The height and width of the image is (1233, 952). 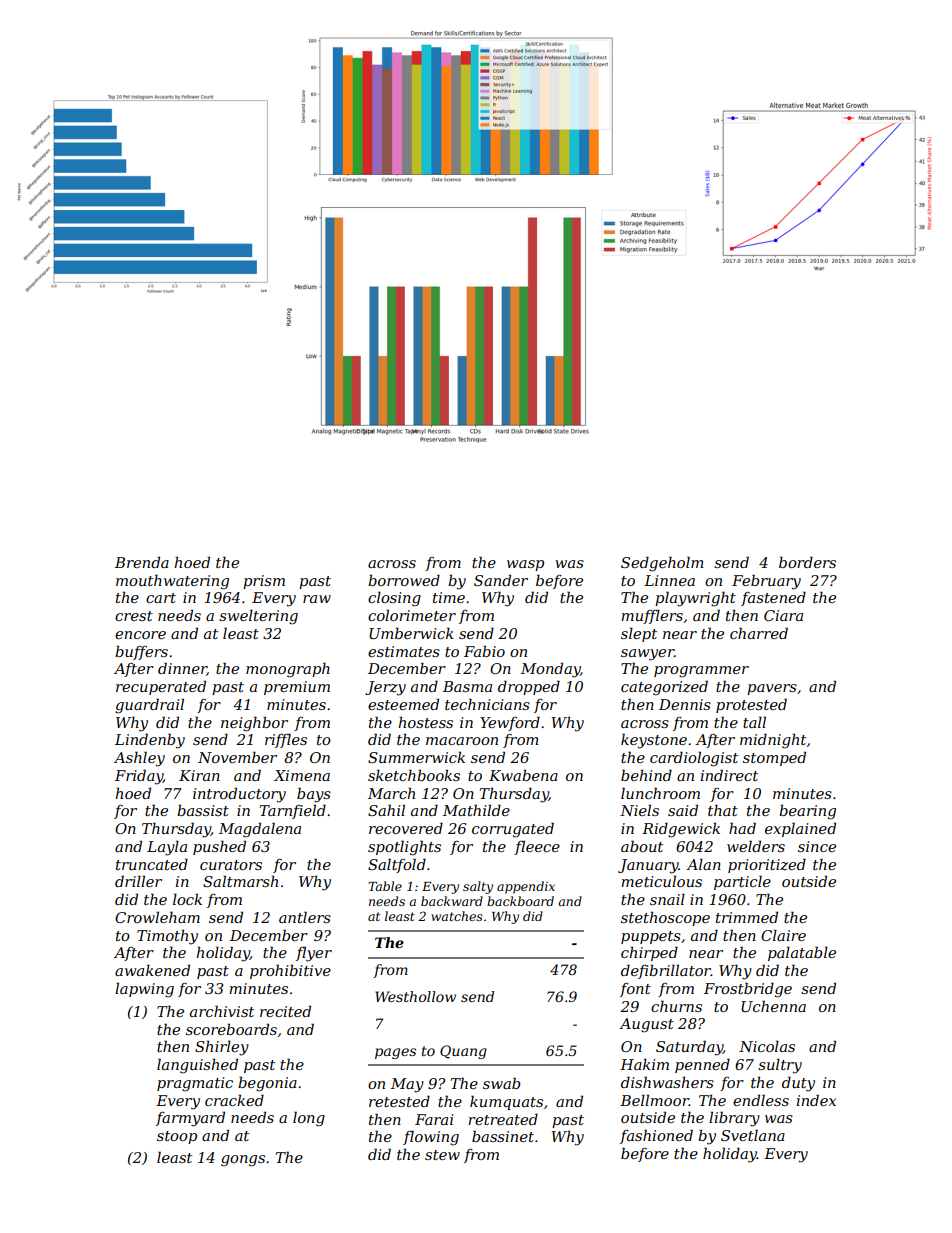 I want to click on Brenda, so click(x=142, y=562).
